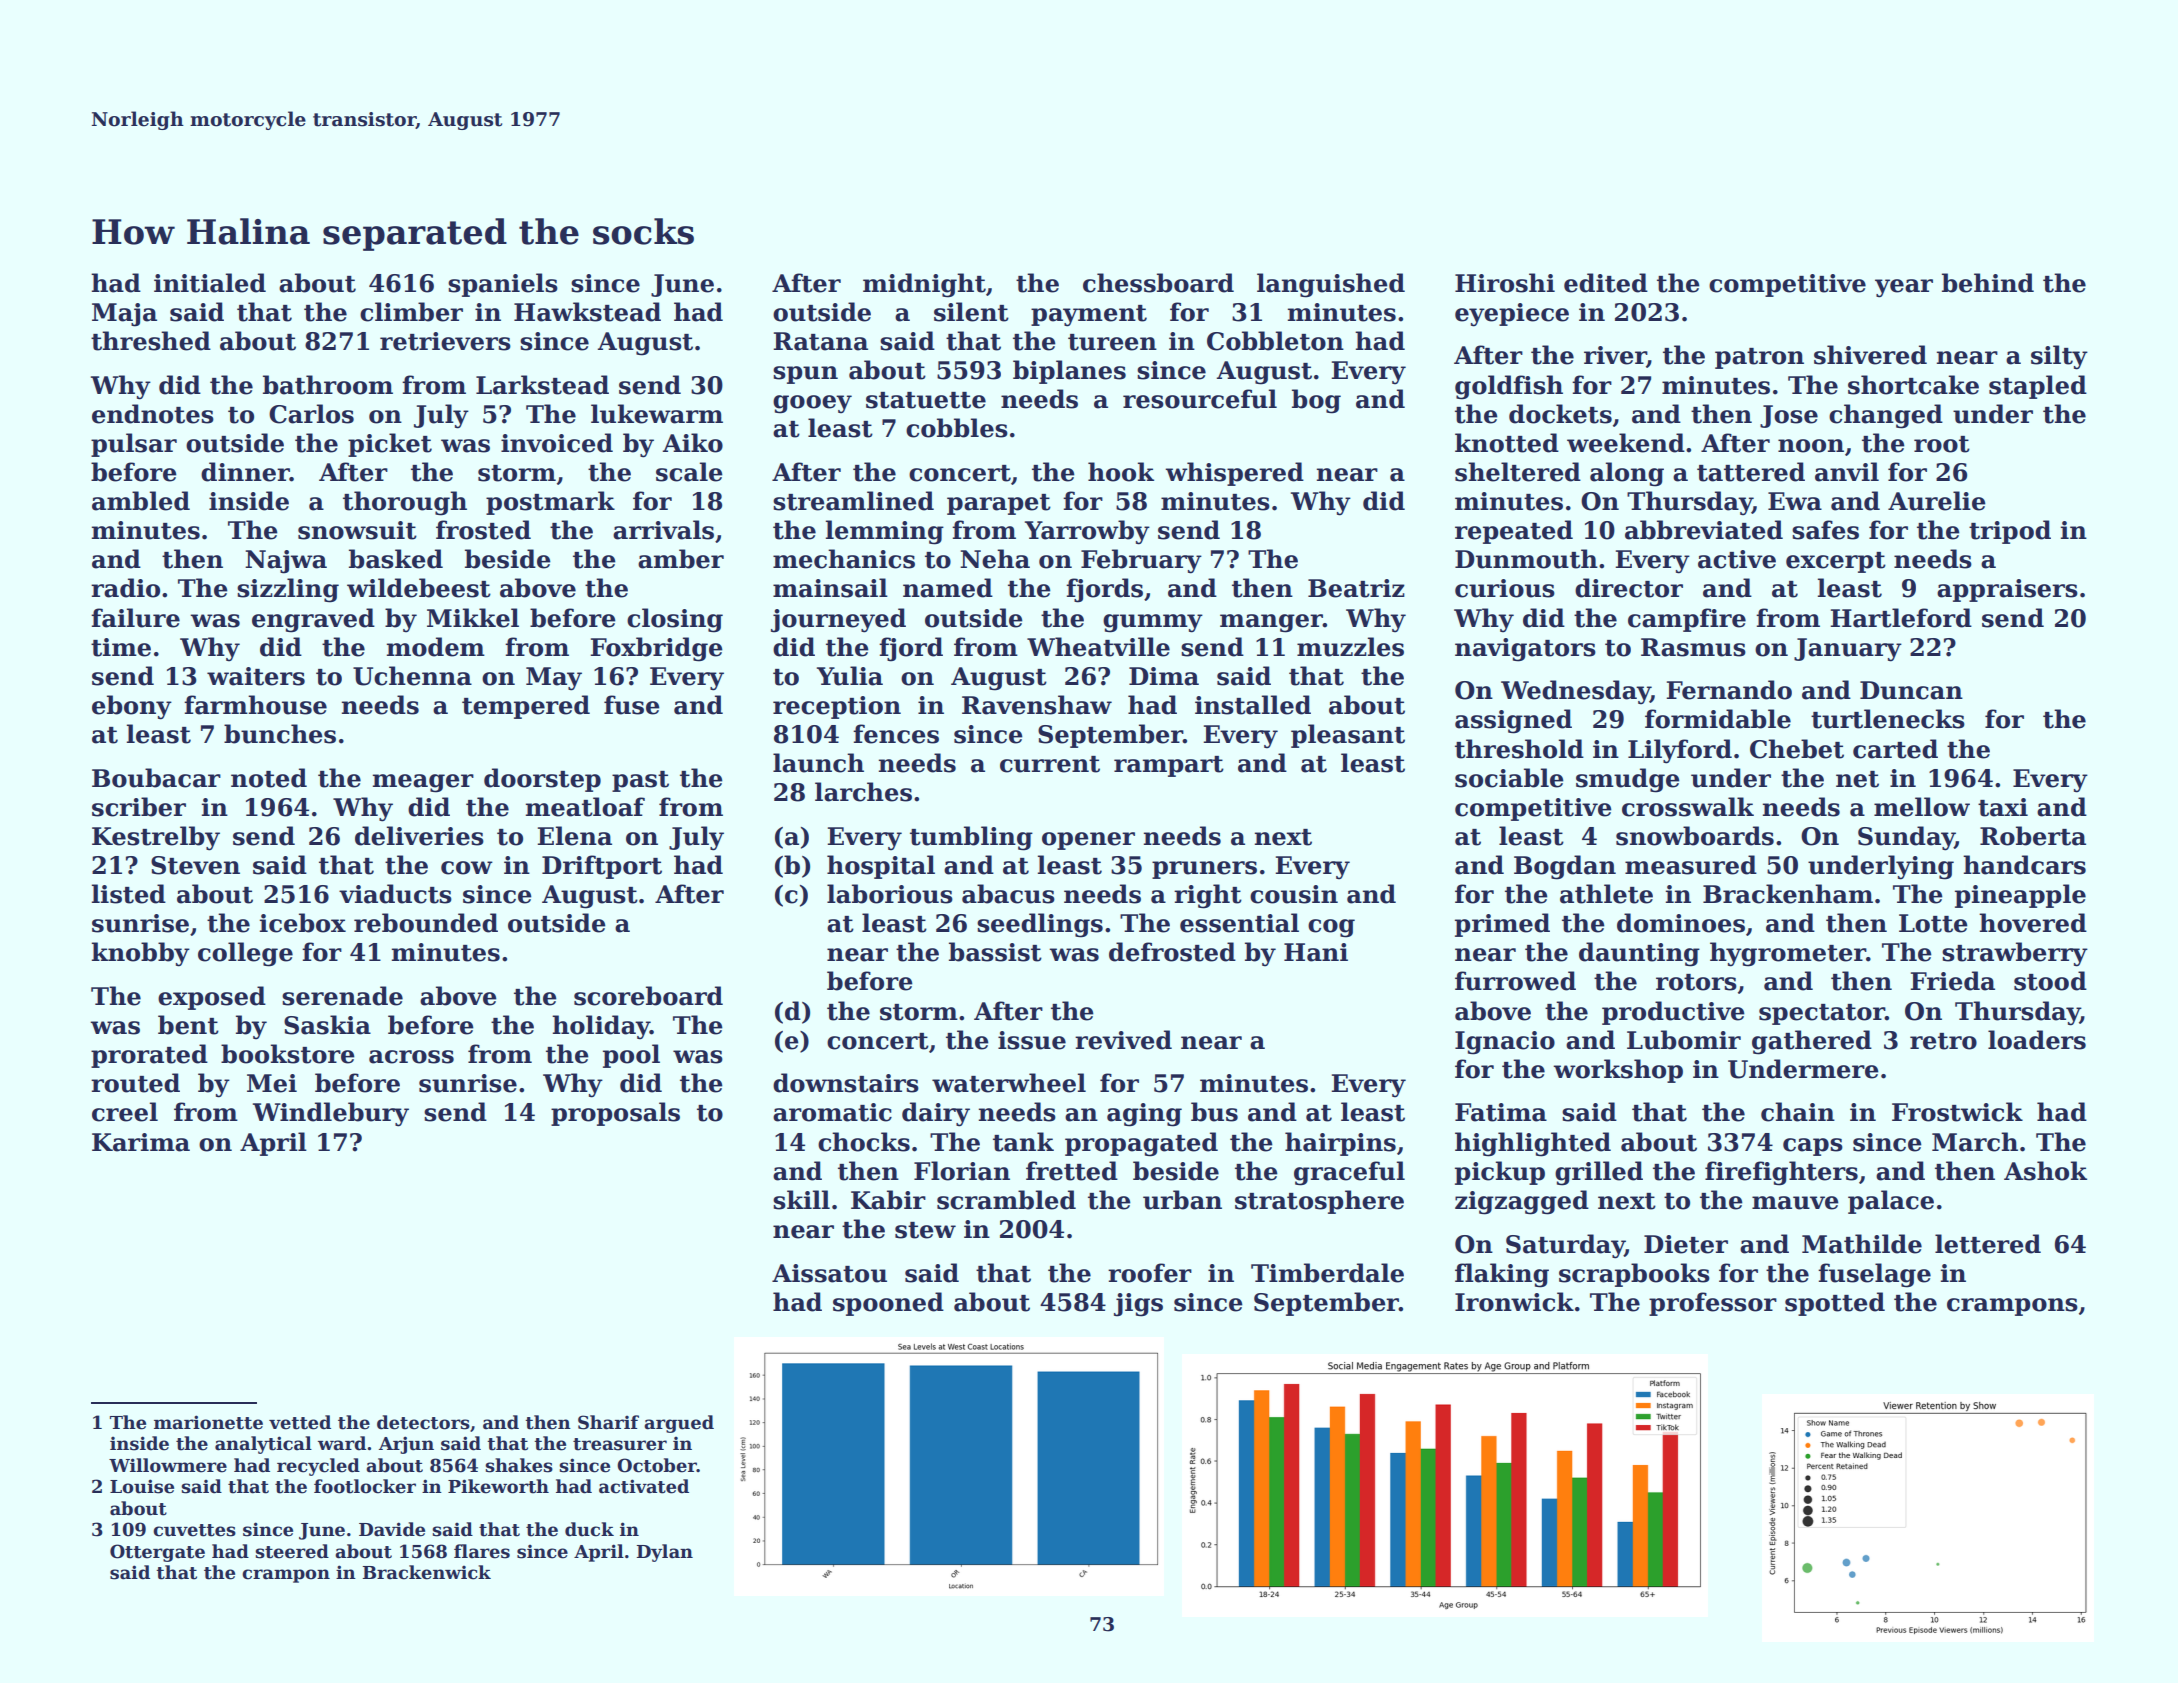 This image has width=2178, height=1683. Describe the element at coordinates (665, 1553) in the image. I see `Dylan` at that location.
